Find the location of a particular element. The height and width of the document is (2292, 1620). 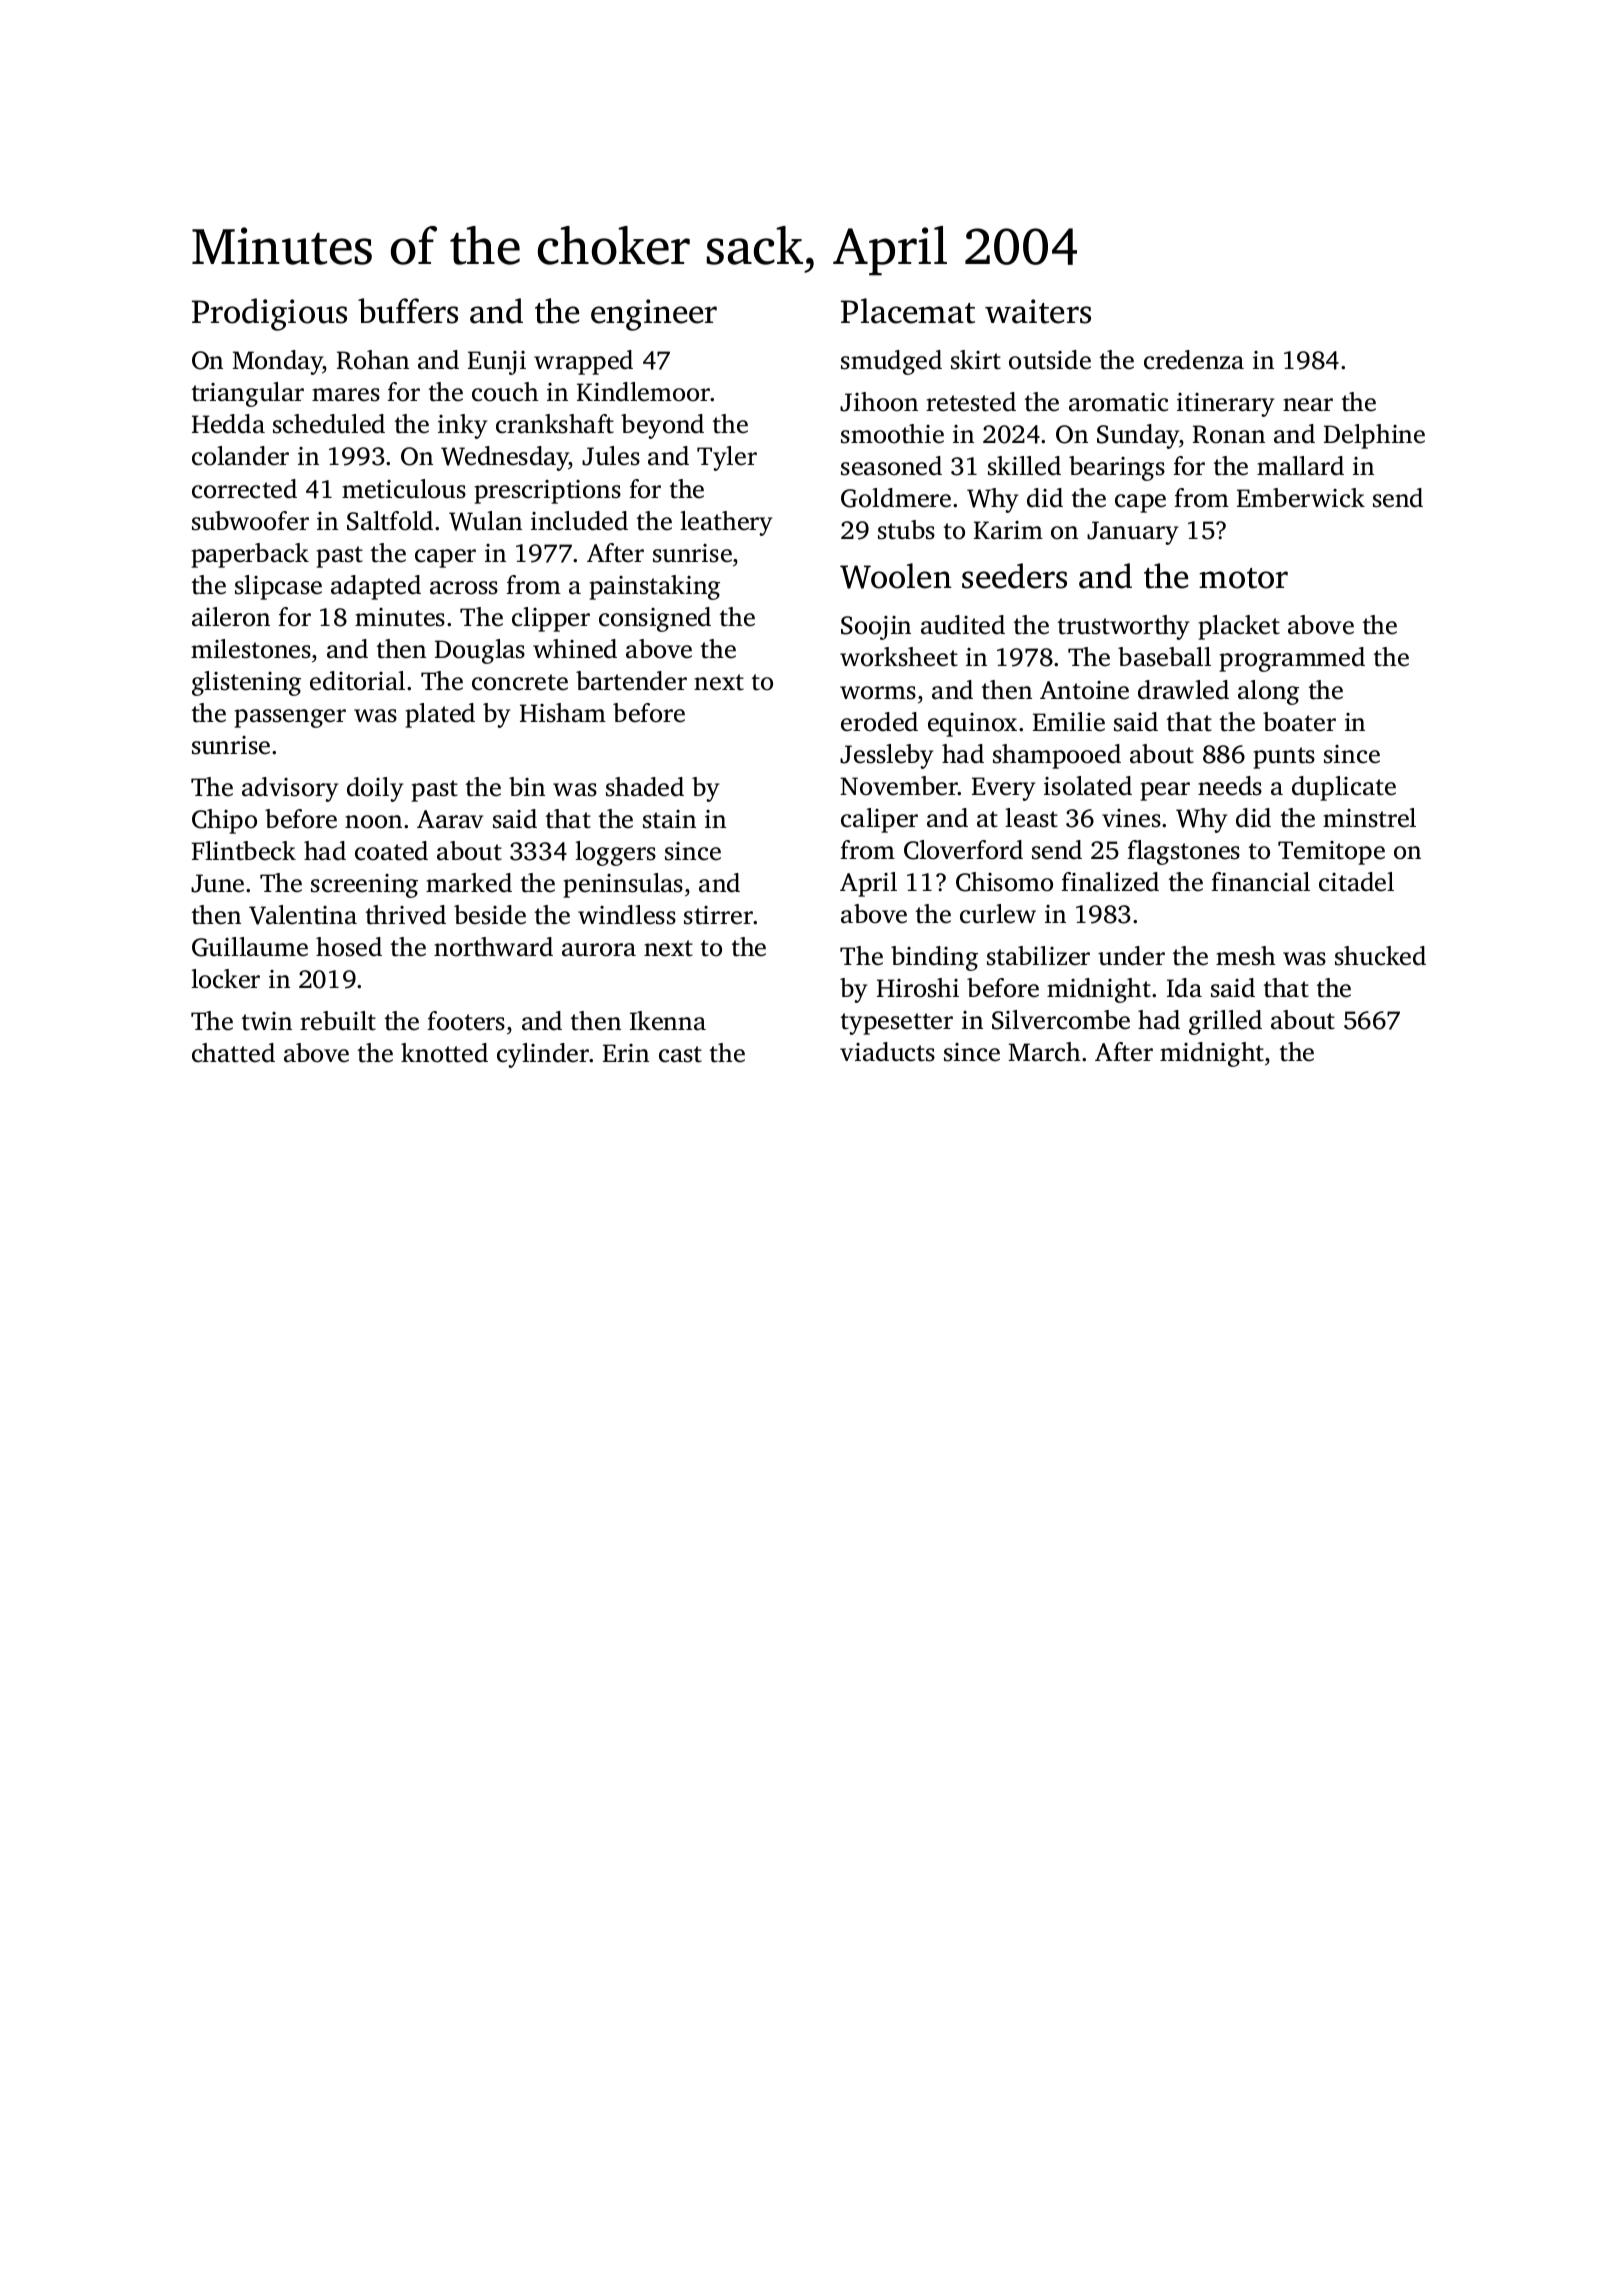

chatted is located at coordinates (233, 1053).
